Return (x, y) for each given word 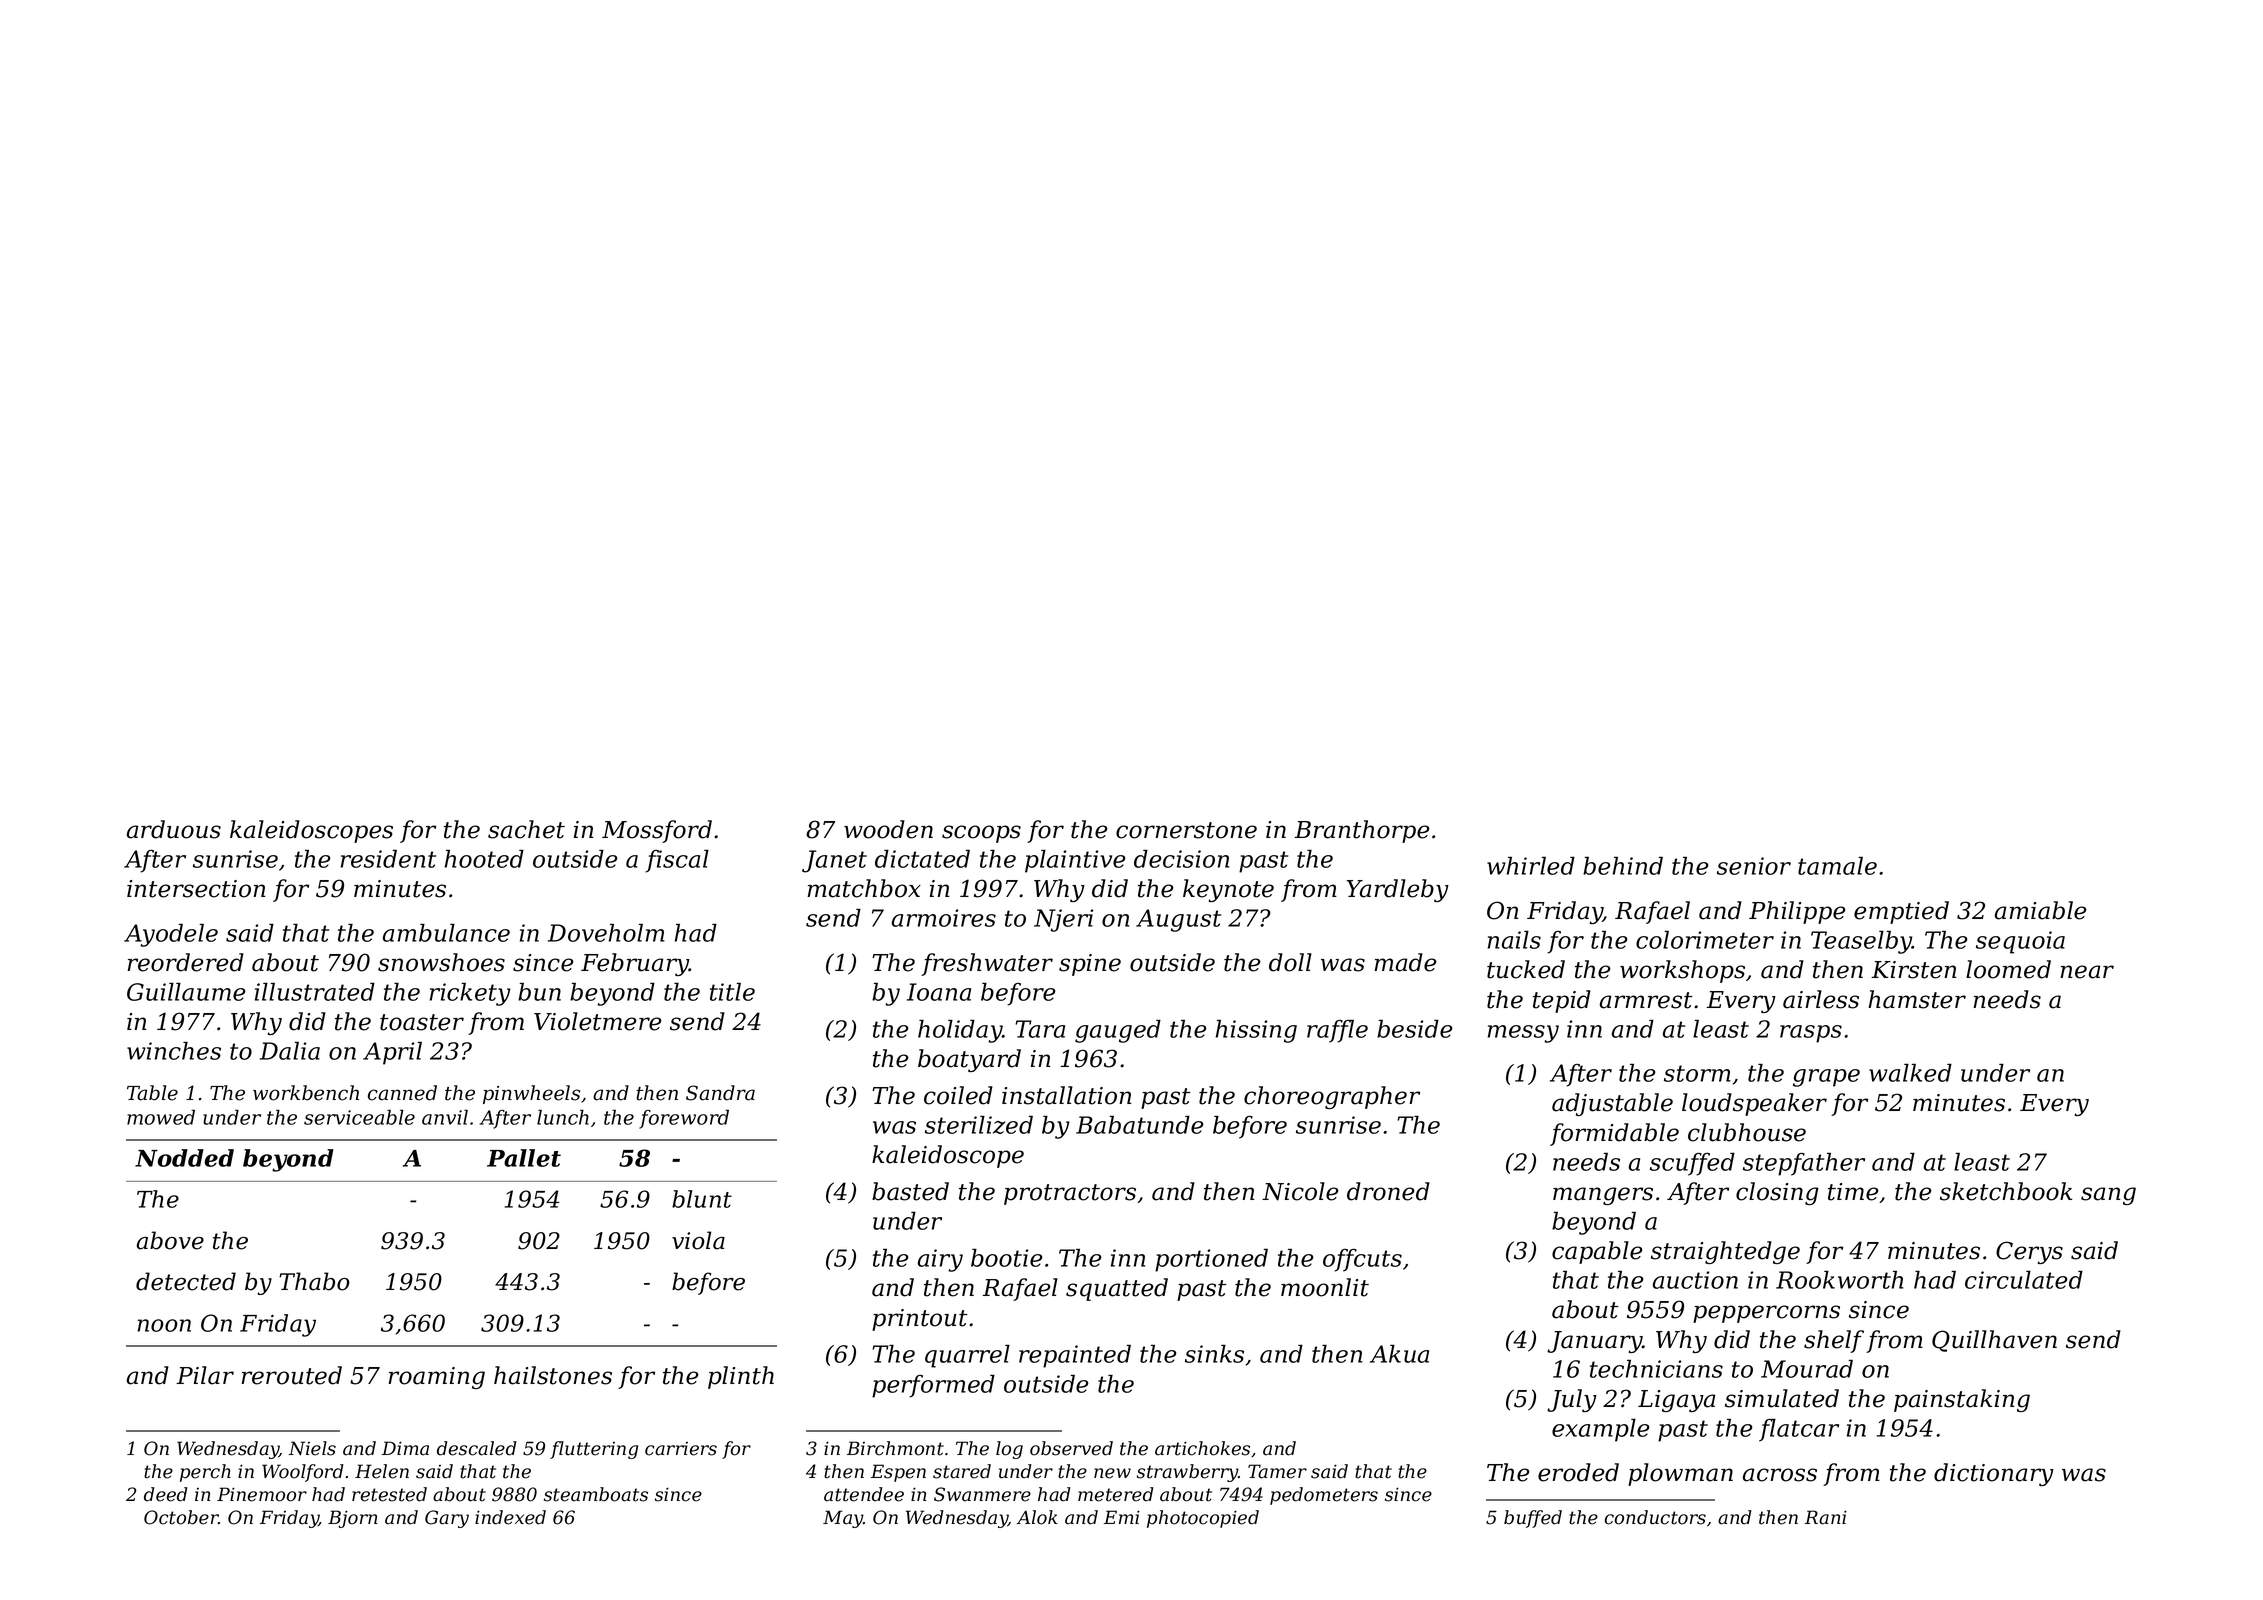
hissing (1256, 1031)
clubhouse (1747, 1132)
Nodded (184, 1158)
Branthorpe (1361, 831)
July (1572, 1400)
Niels (312, 1448)
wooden (888, 829)
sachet (526, 829)
